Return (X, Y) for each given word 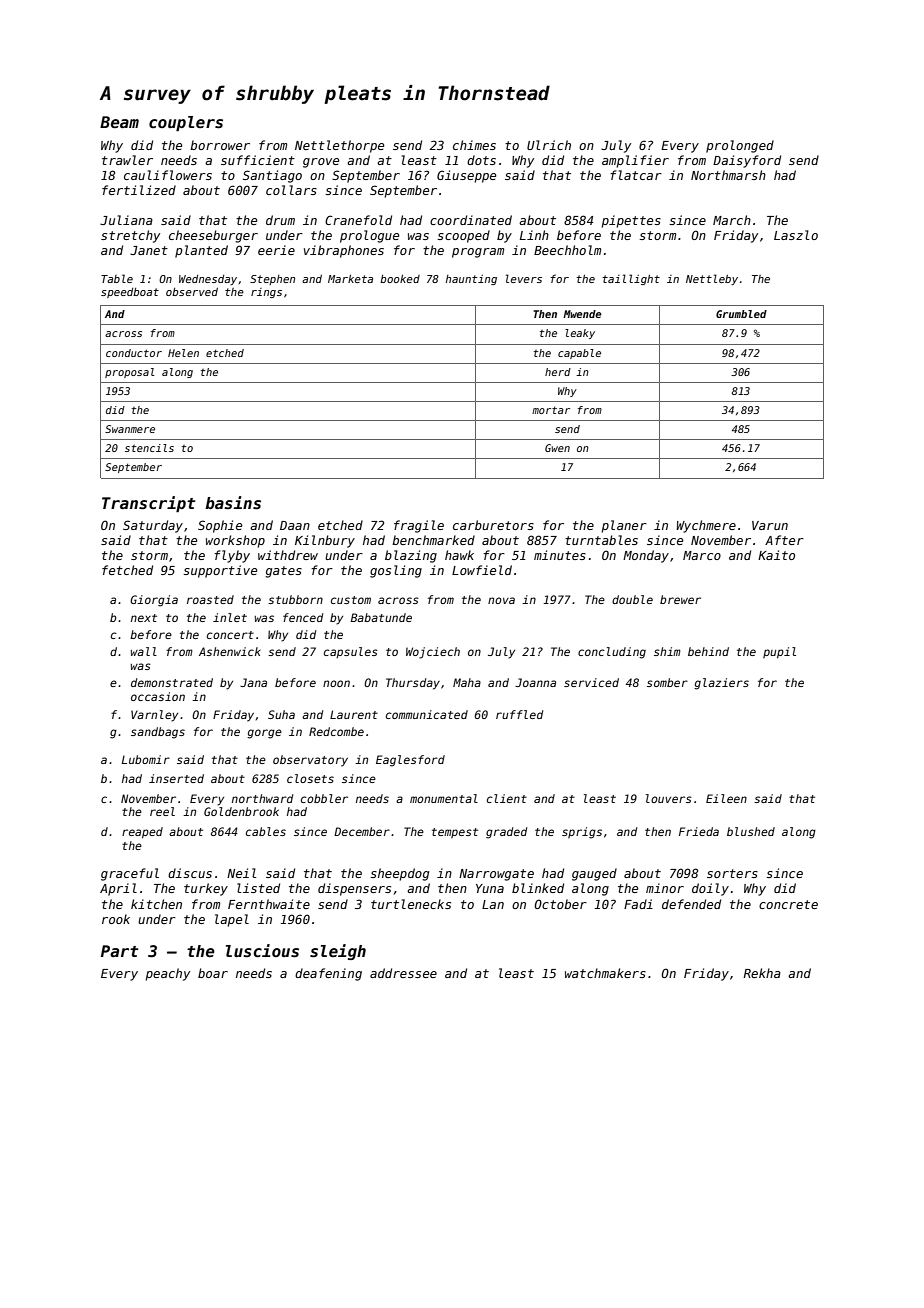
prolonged (740, 146)
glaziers (721, 684)
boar (213, 973)
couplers (186, 123)
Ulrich (549, 145)
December (362, 831)
